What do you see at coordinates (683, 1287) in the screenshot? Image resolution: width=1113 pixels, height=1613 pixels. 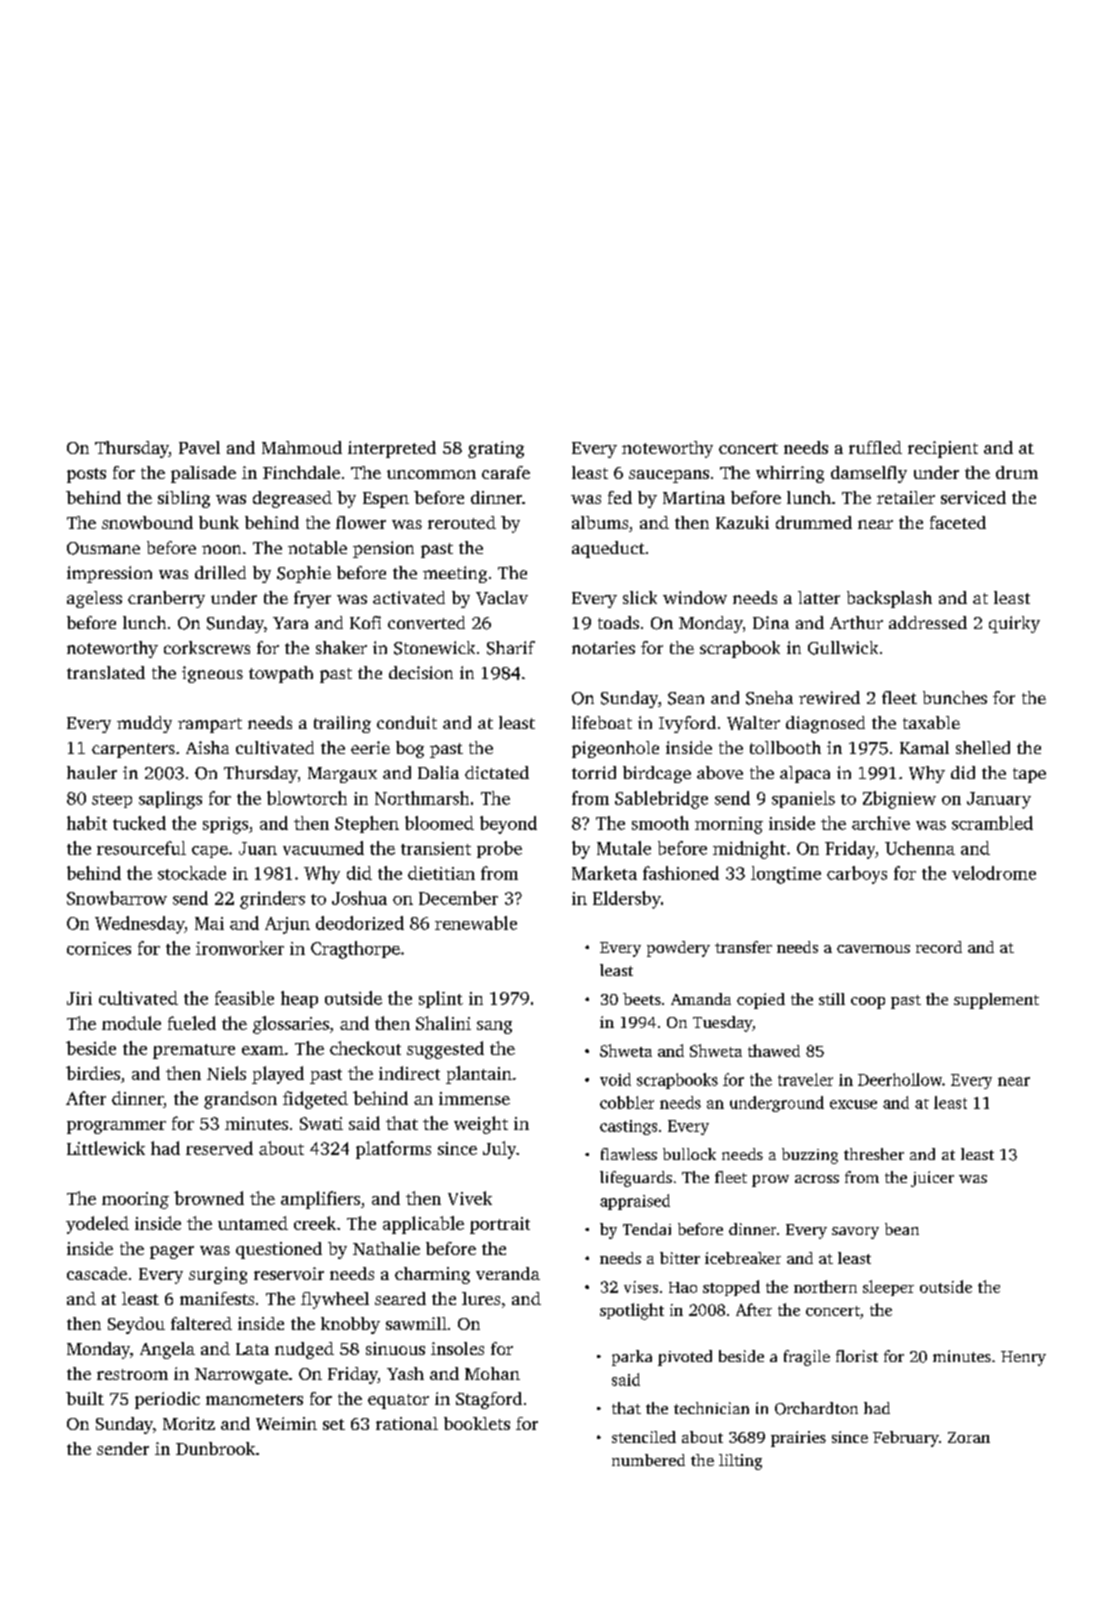 I see `Hao` at bounding box center [683, 1287].
